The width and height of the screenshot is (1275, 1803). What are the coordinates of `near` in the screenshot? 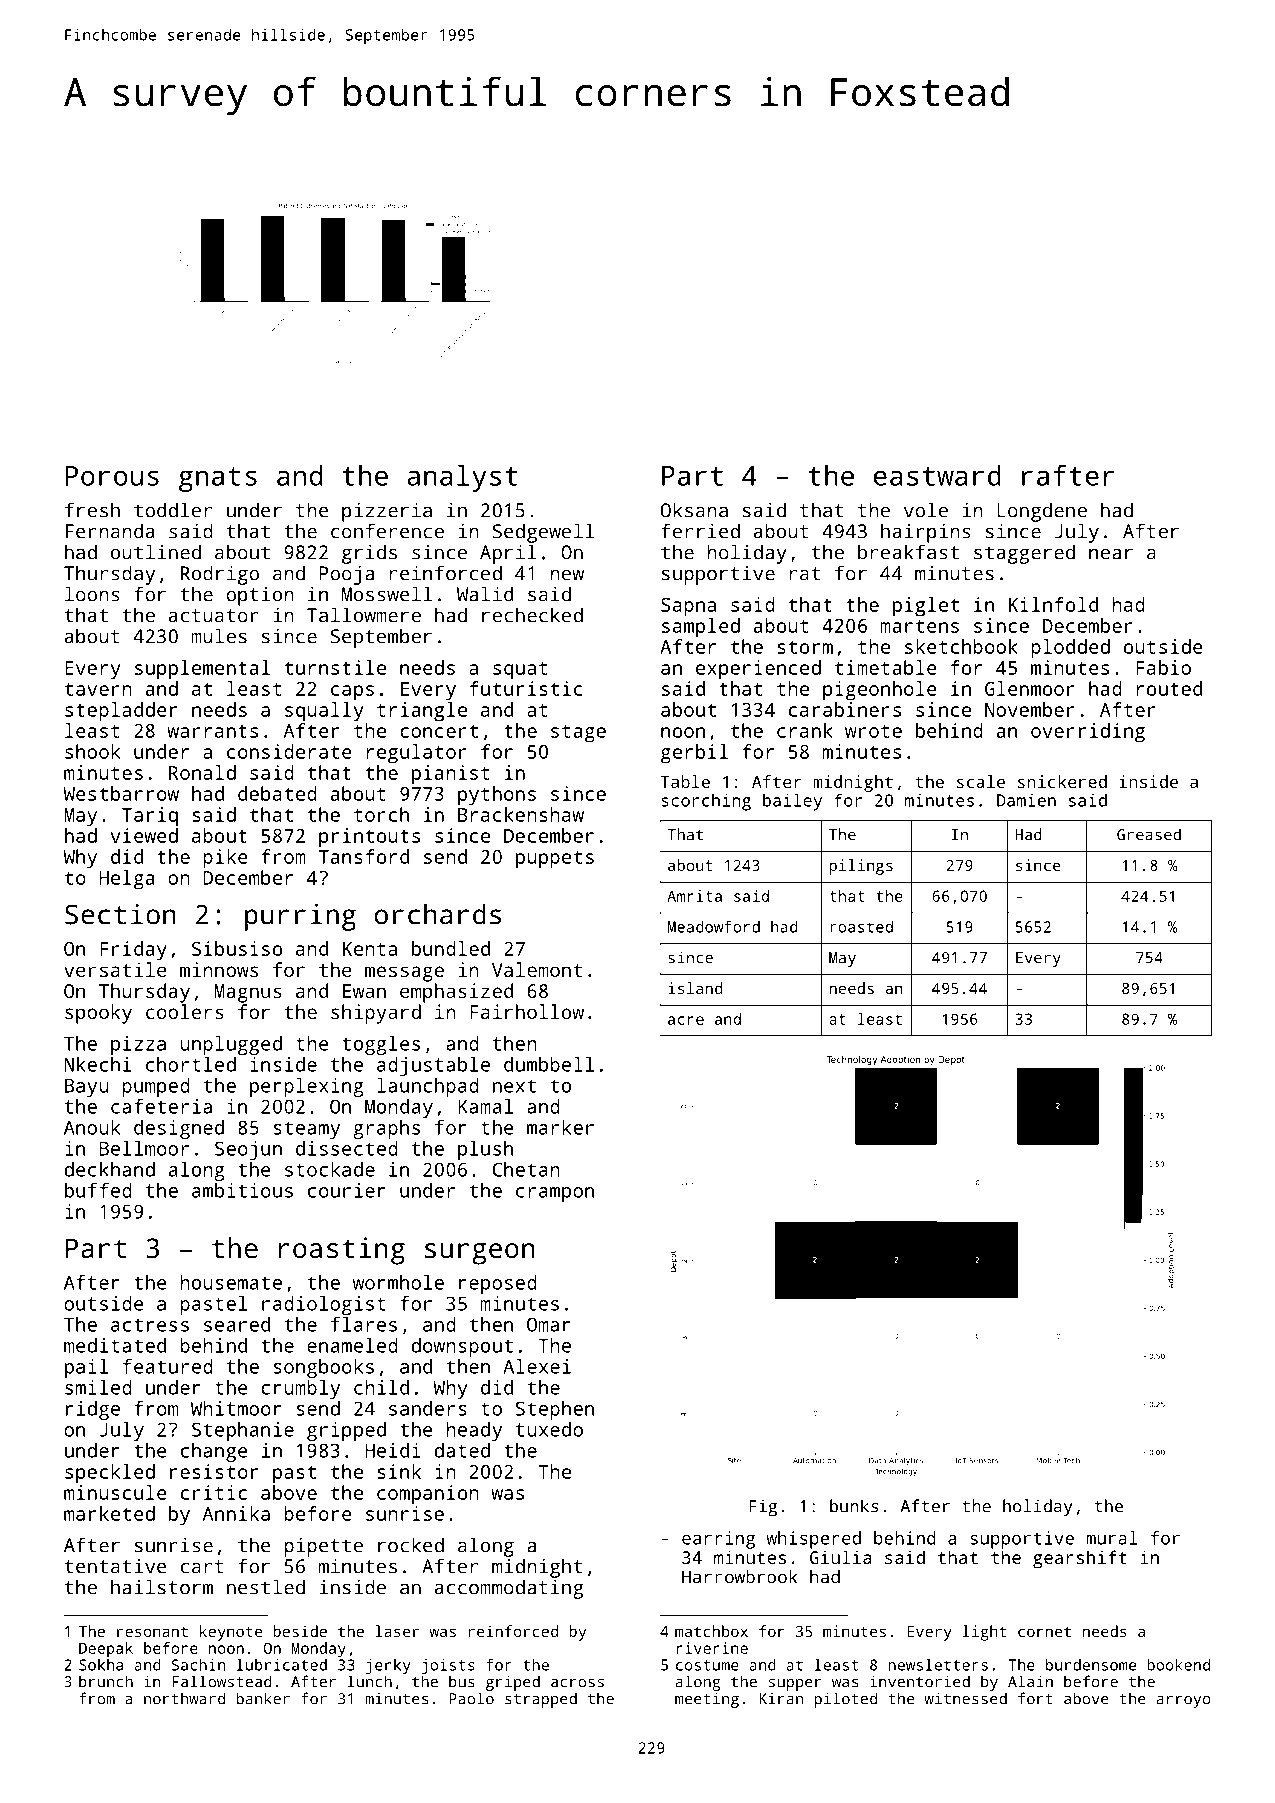 It's located at (1111, 554).
